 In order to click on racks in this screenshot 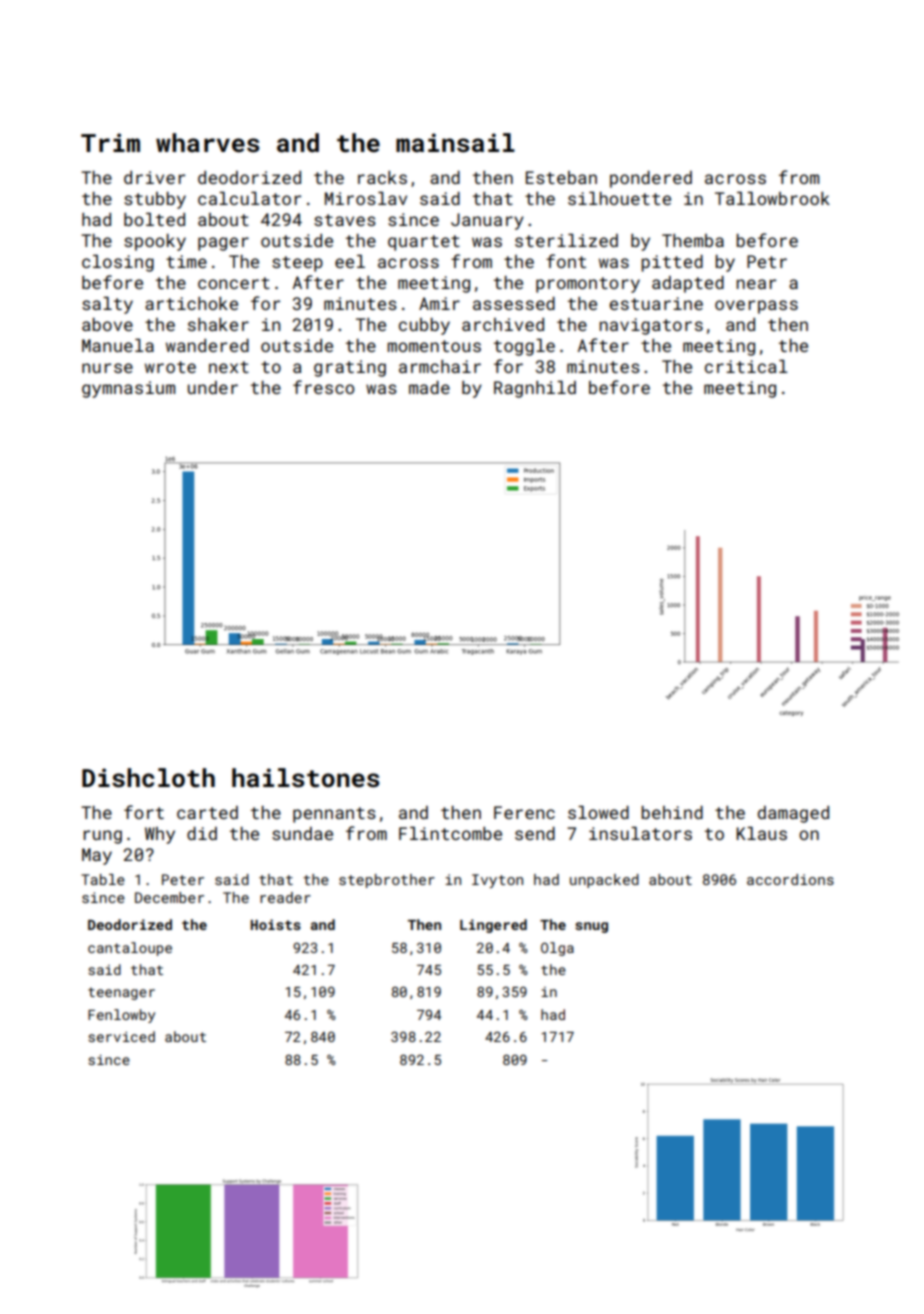, I will do `click(382, 177)`.
